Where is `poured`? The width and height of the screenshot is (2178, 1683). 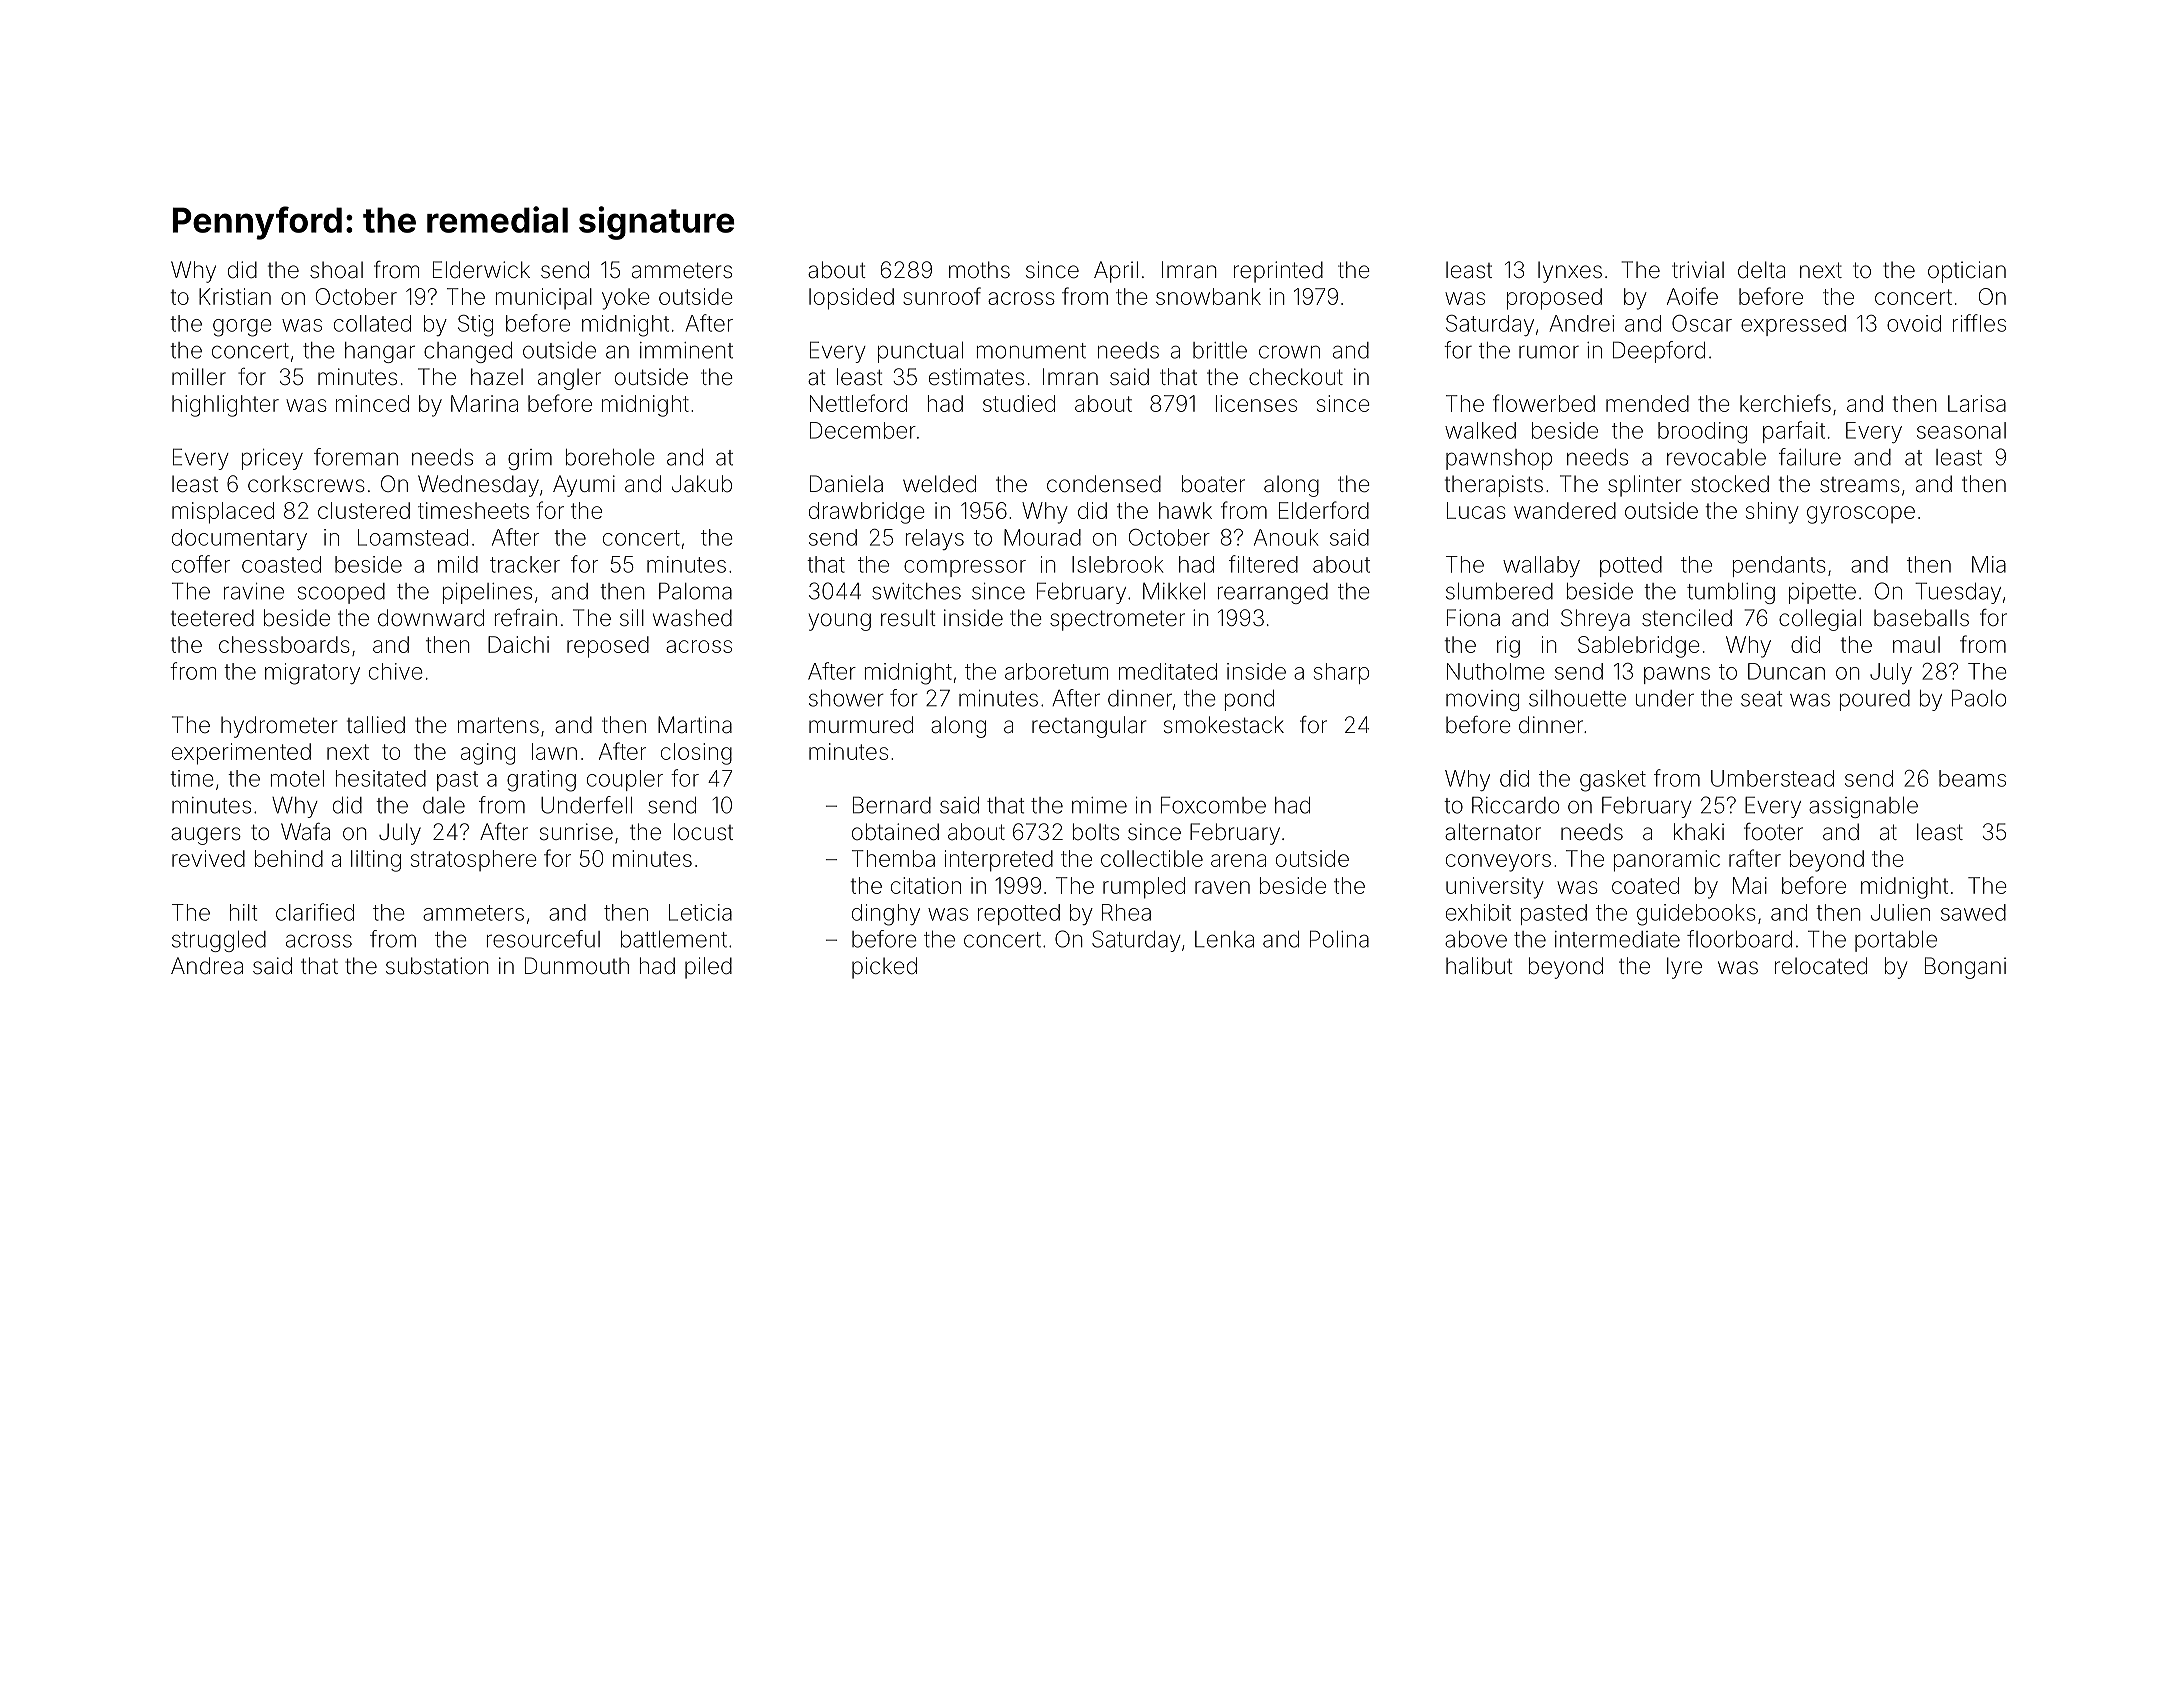 poured is located at coordinates (1875, 700).
